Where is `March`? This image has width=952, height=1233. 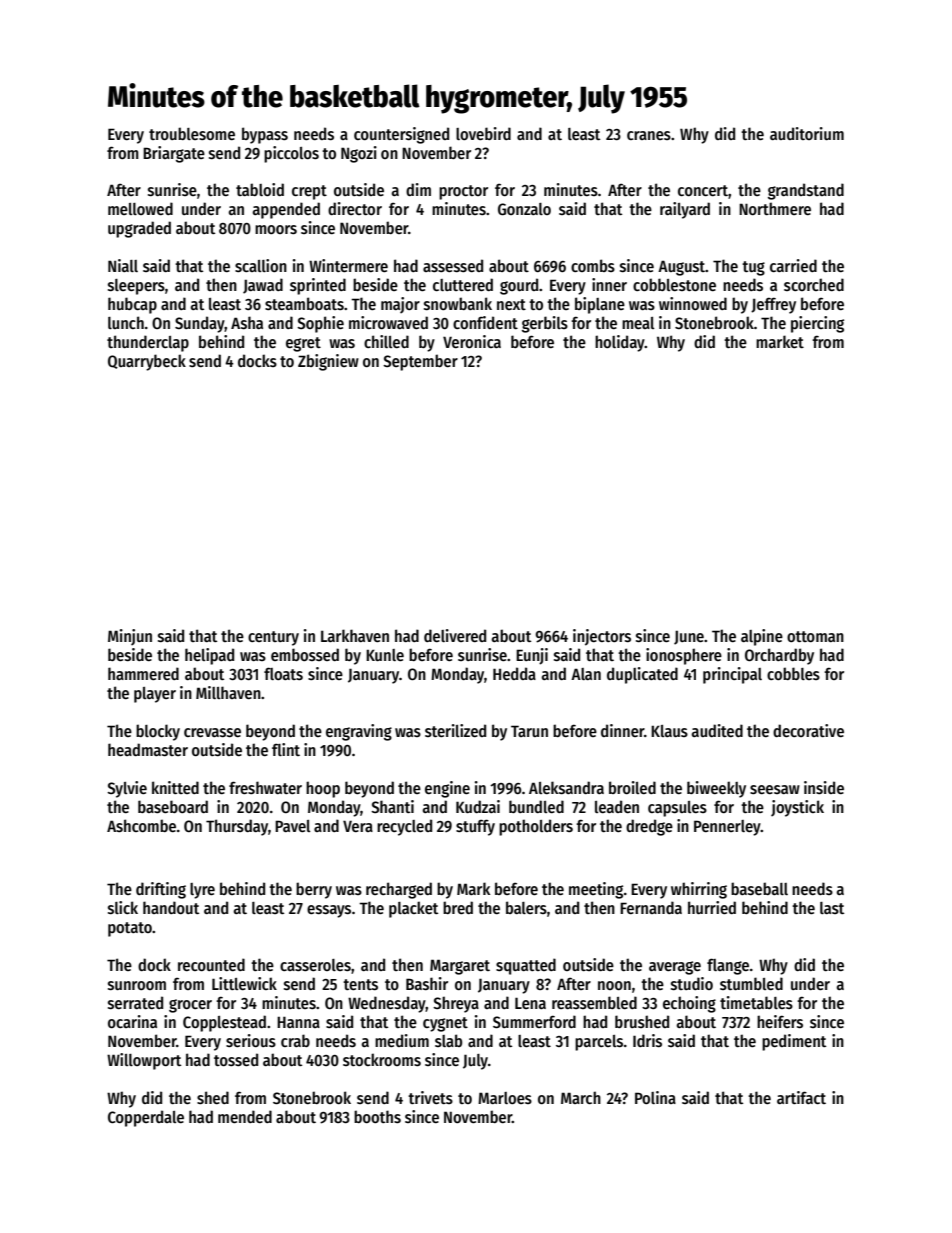 March is located at coordinates (581, 1097).
